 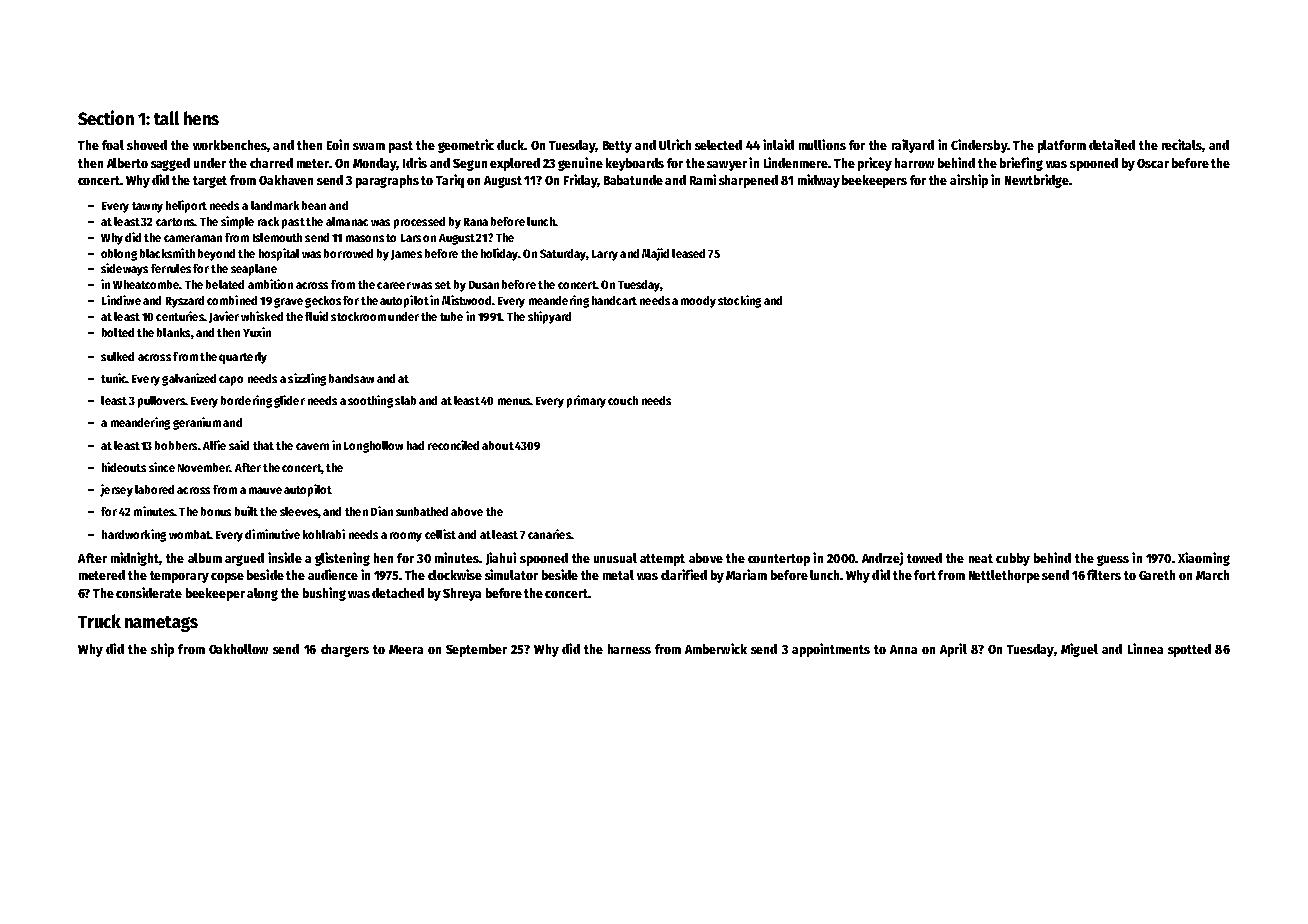 I want to click on Longhollow, so click(x=373, y=447).
